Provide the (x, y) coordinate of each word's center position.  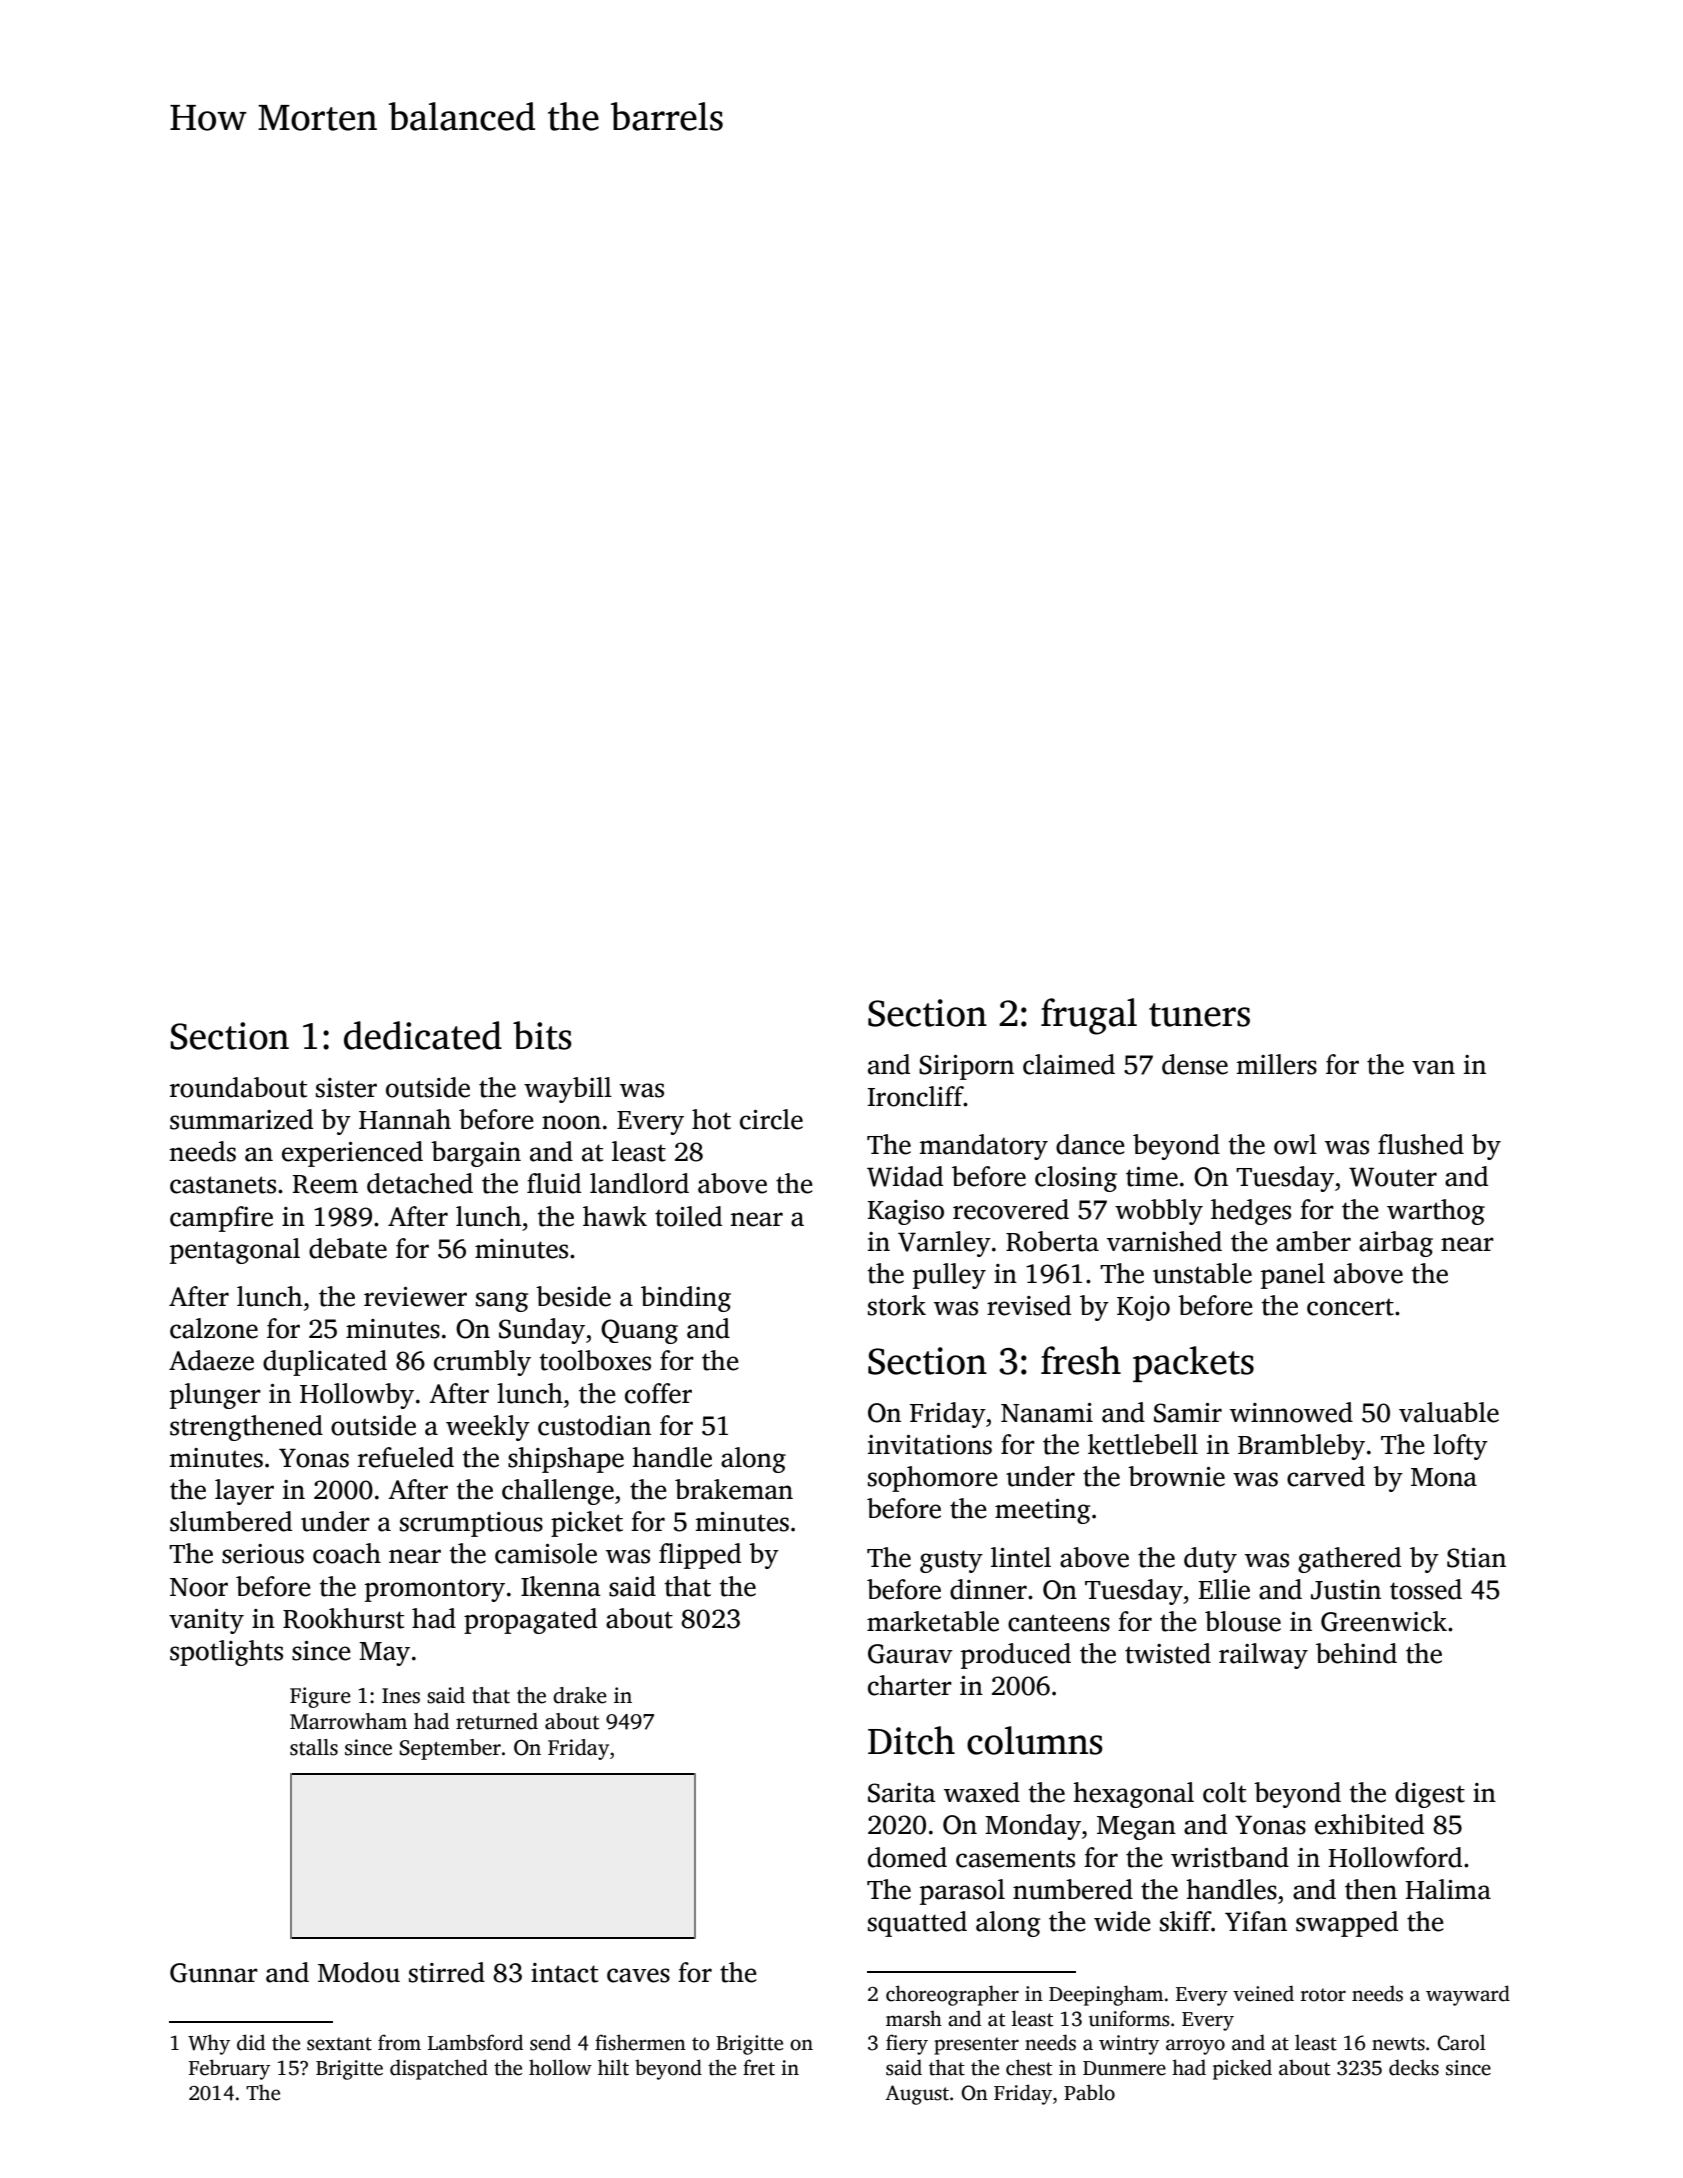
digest (1430, 1795)
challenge (558, 1492)
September (450, 1749)
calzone (214, 1328)
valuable (1449, 1412)
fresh (1081, 1360)
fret (759, 2067)
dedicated (423, 1035)
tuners (1199, 1015)
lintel (1021, 1557)
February (229, 2069)
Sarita (902, 1793)
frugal (1089, 1016)
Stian (1476, 1558)
